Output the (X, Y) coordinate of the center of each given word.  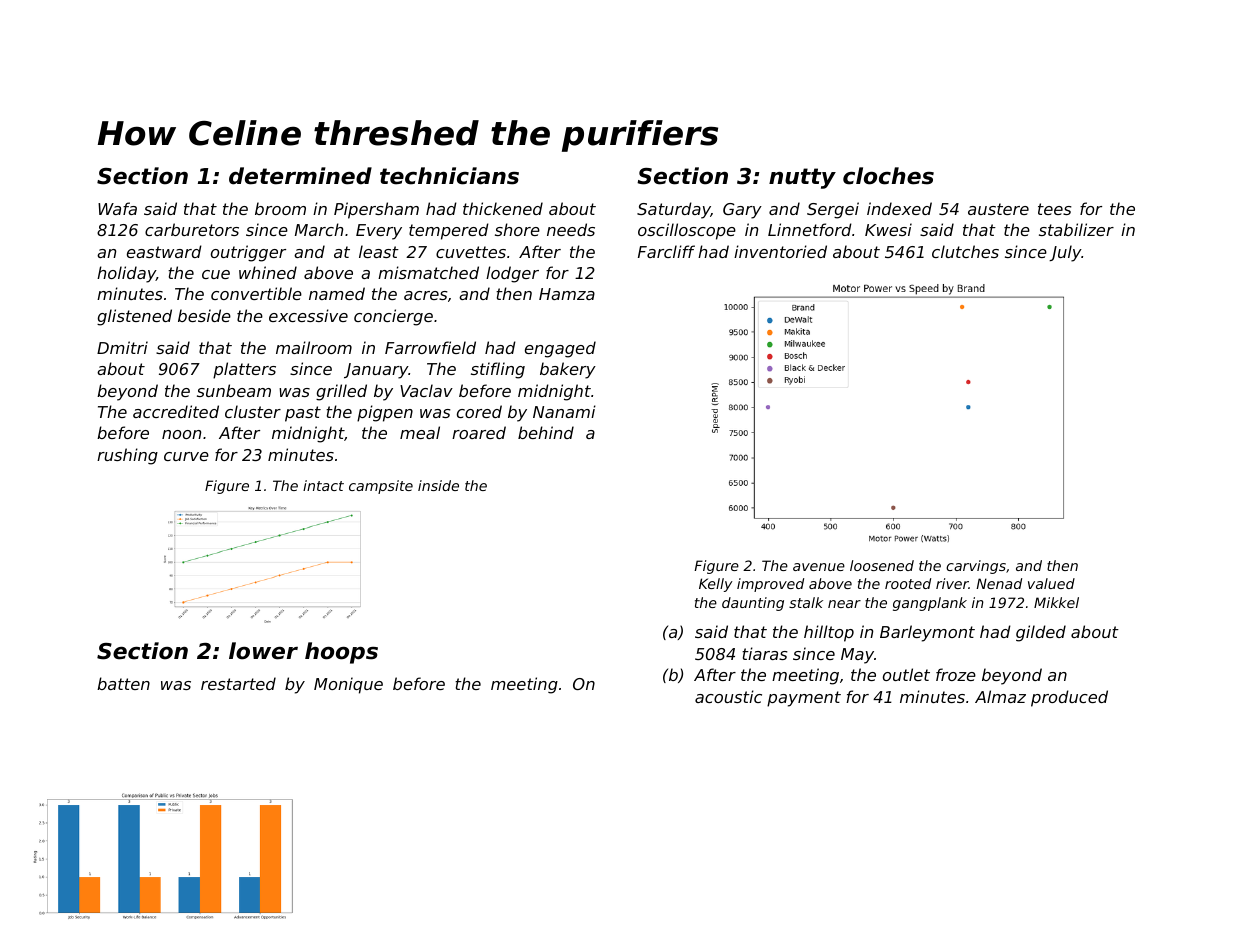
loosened (882, 565)
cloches (888, 176)
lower (263, 651)
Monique (348, 685)
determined (300, 176)
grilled (341, 392)
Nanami (564, 411)
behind (546, 432)
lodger (512, 274)
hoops (341, 653)
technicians (449, 176)
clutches (965, 251)
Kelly (716, 585)
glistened (134, 317)
